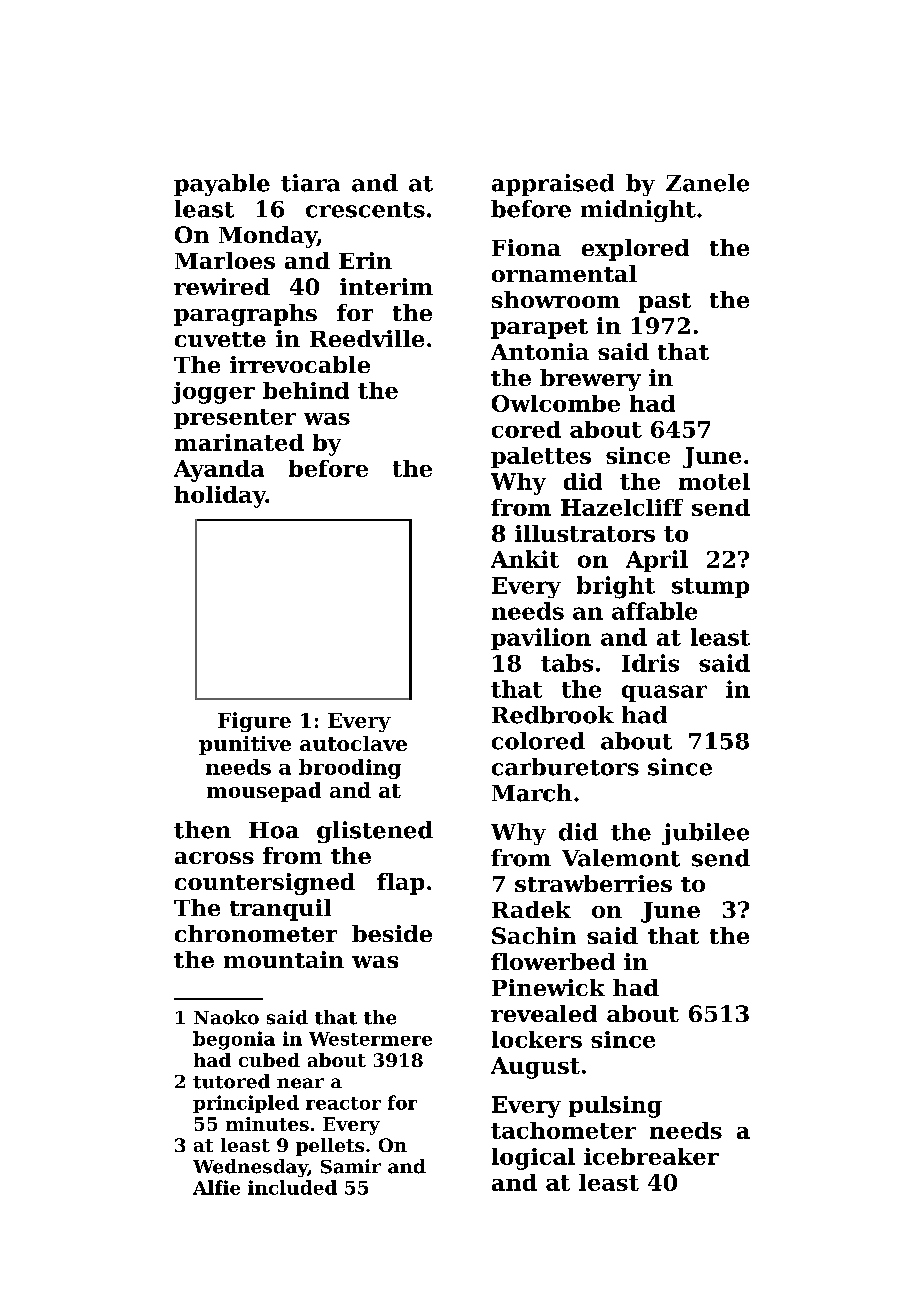 Image resolution: width=924 pixels, height=1311 pixels. I want to click on Westermere, so click(370, 1039).
